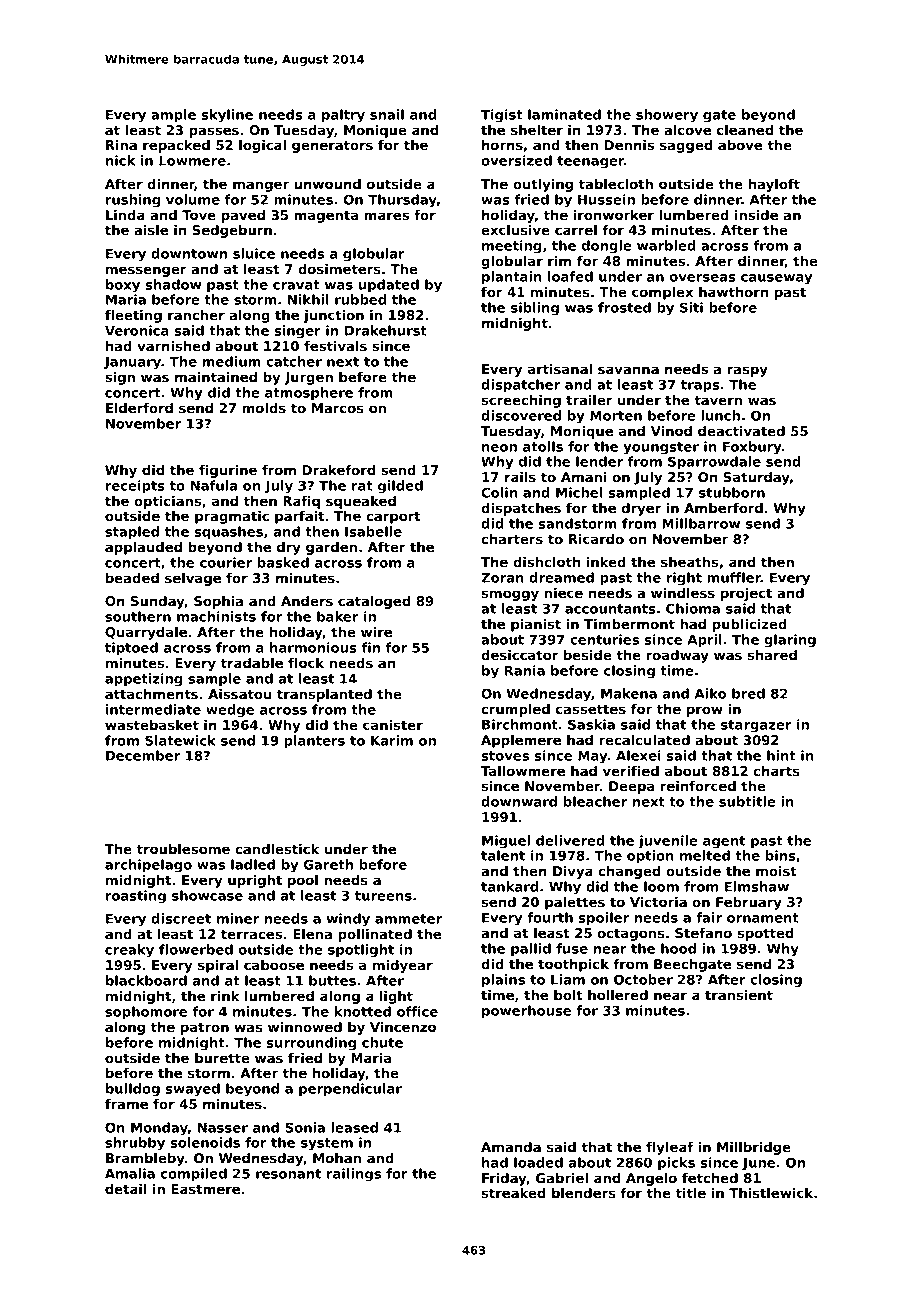 This screenshot has width=924, height=1308. Describe the element at coordinates (745, 130) in the screenshot. I see `cleaned` at that location.
